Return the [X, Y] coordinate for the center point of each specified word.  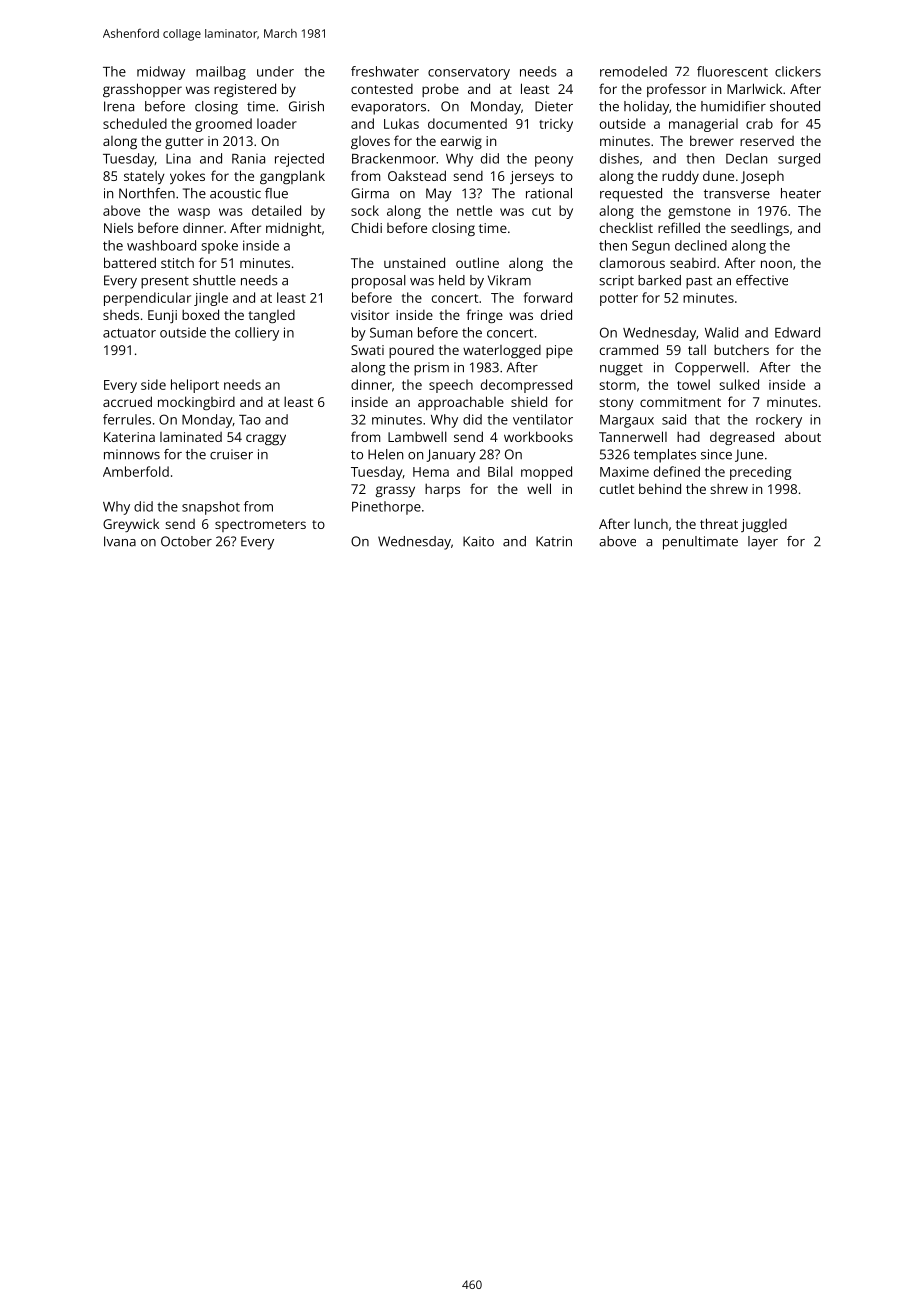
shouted [795, 106]
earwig [461, 142]
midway [161, 73]
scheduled [135, 123]
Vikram [509, 280]
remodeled [633, 71]
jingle [211, 299]
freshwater [385, 71]
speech [451, 386]
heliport [195, 386]
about [803, 436]
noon [776, 264]
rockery [779, 421]
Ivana [120, 541]
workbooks [538, 436]
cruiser [231, 454]
